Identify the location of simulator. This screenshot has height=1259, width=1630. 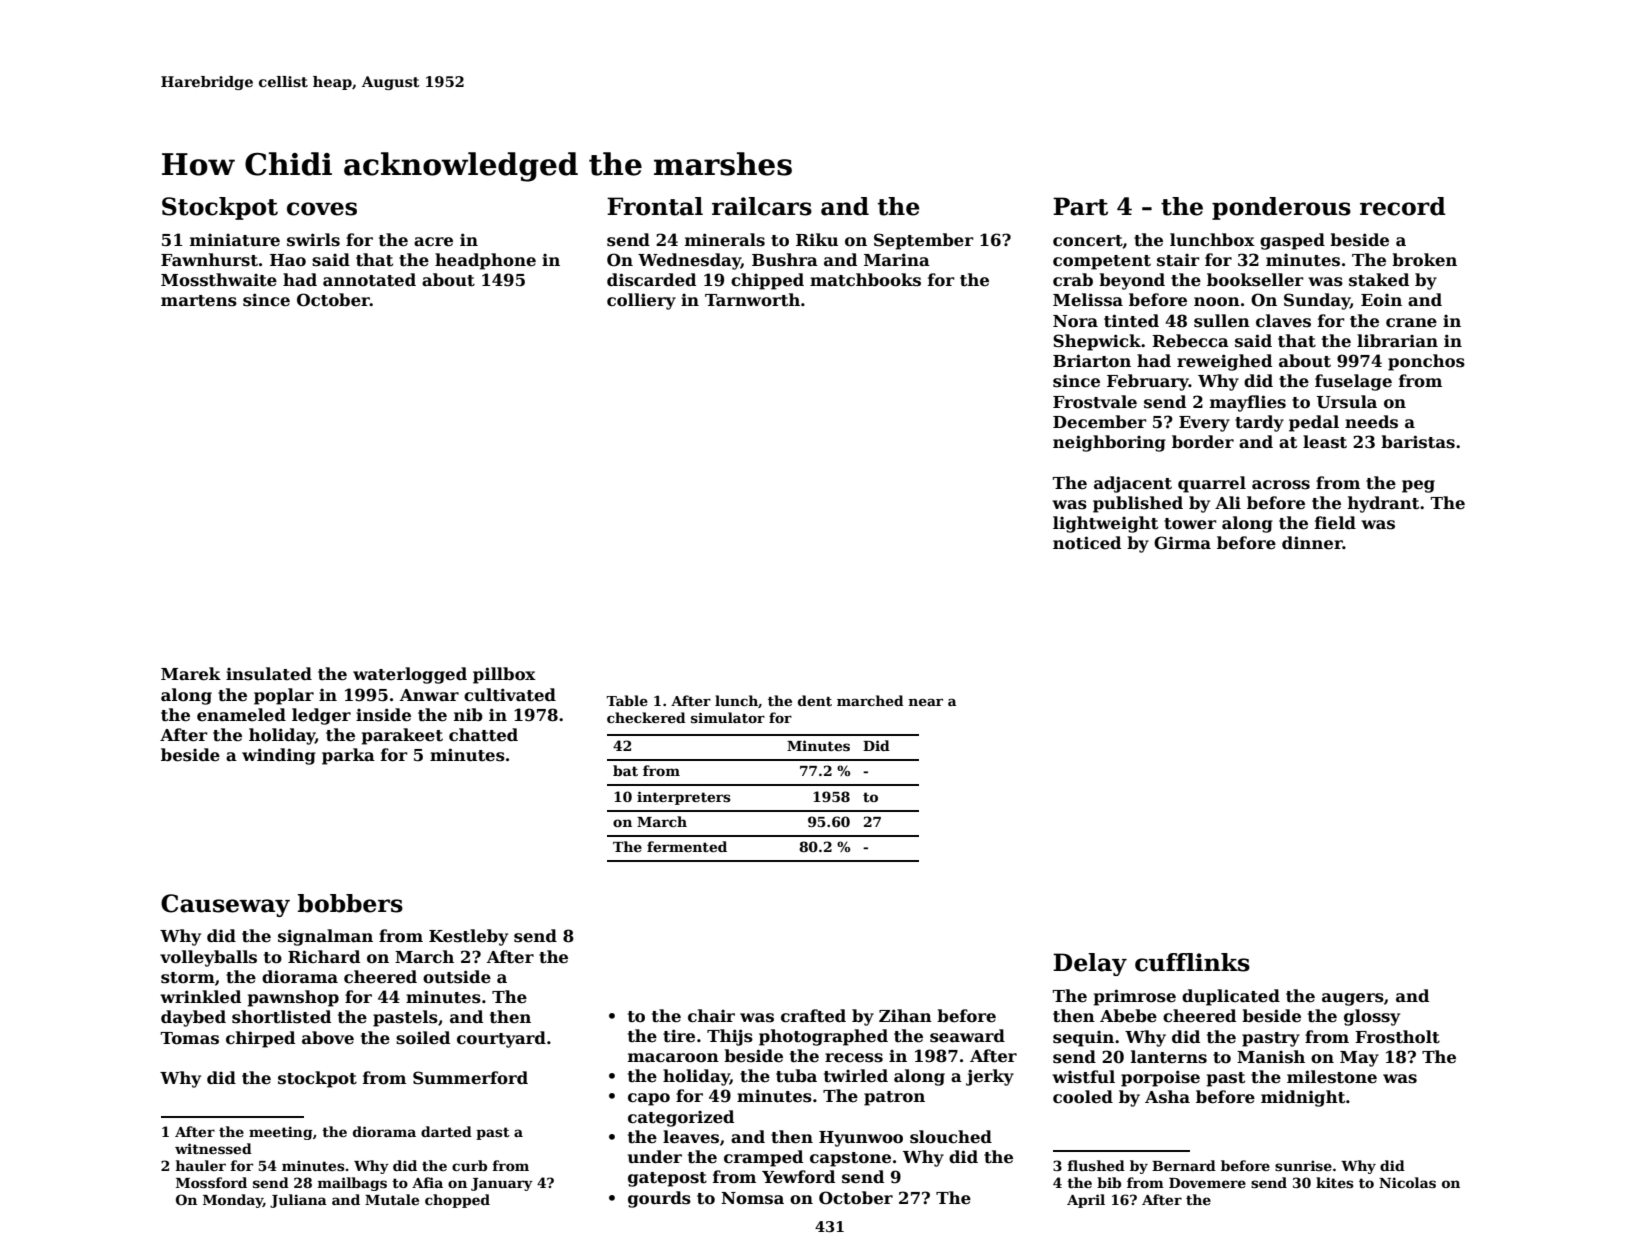
(728, 717).
